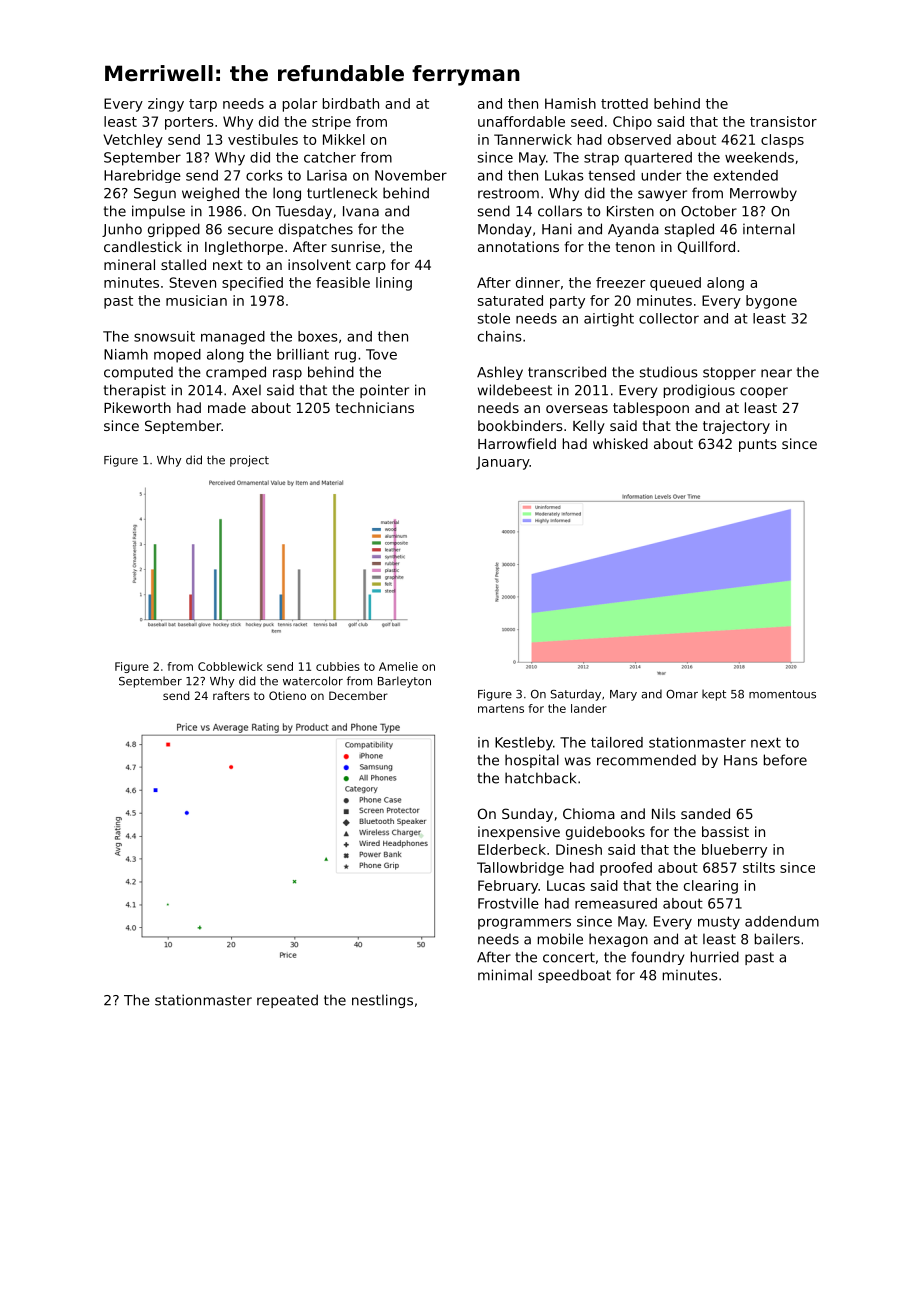 This screenshot has width=924, height=1308. Describe the element at coordinates (715, 957) in the screenshot. I see `hurried` at that location.
